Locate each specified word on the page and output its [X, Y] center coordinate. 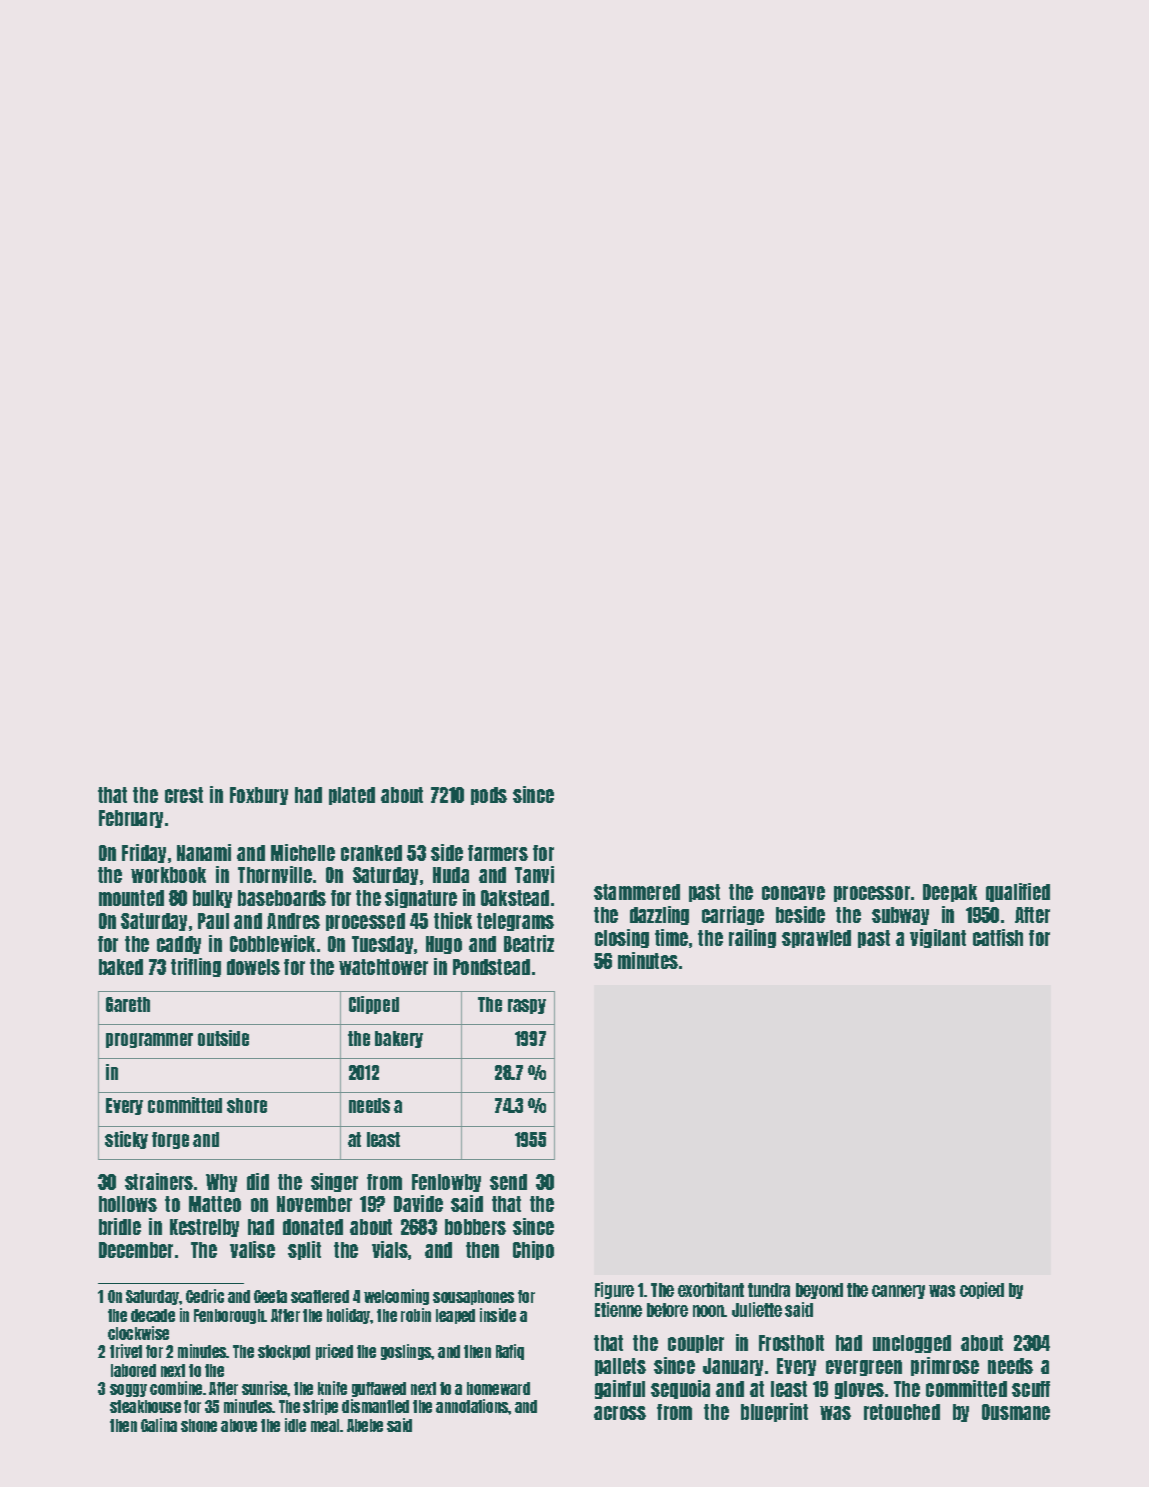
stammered [637, 892]
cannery [898, 1292]
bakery [399, 1039]
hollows [128, 1204]
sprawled [816, 939]
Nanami [204, 852]
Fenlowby [446, 1183]
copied [982, 1290]
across [620, 1413]
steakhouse [145, 1406]
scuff [1031, 1389]
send [508, 1182]
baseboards [282, 898]
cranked [371, 853]
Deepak [950, 893]
